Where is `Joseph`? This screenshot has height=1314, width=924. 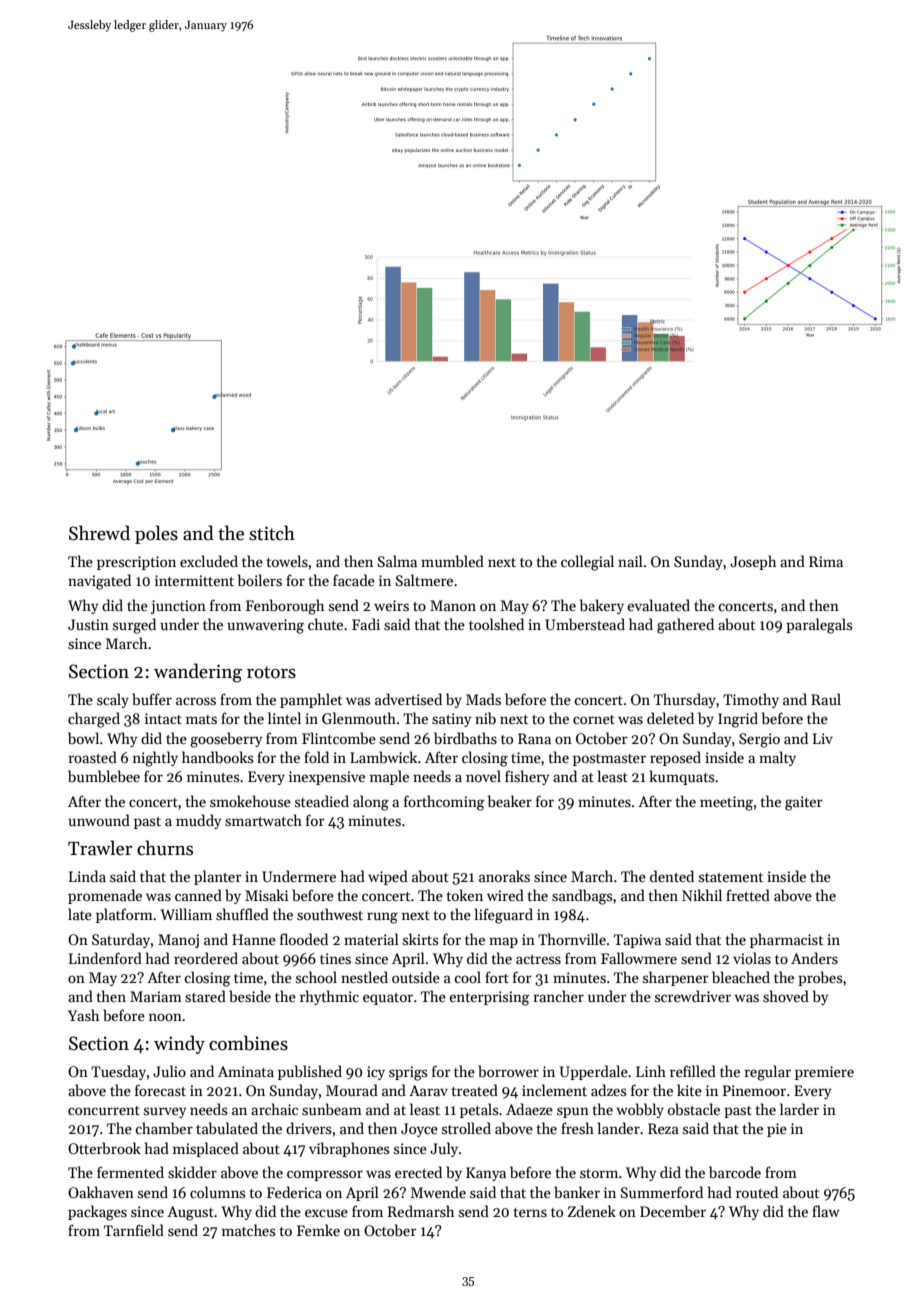 Joseph is located at coordinates (753, 562).
